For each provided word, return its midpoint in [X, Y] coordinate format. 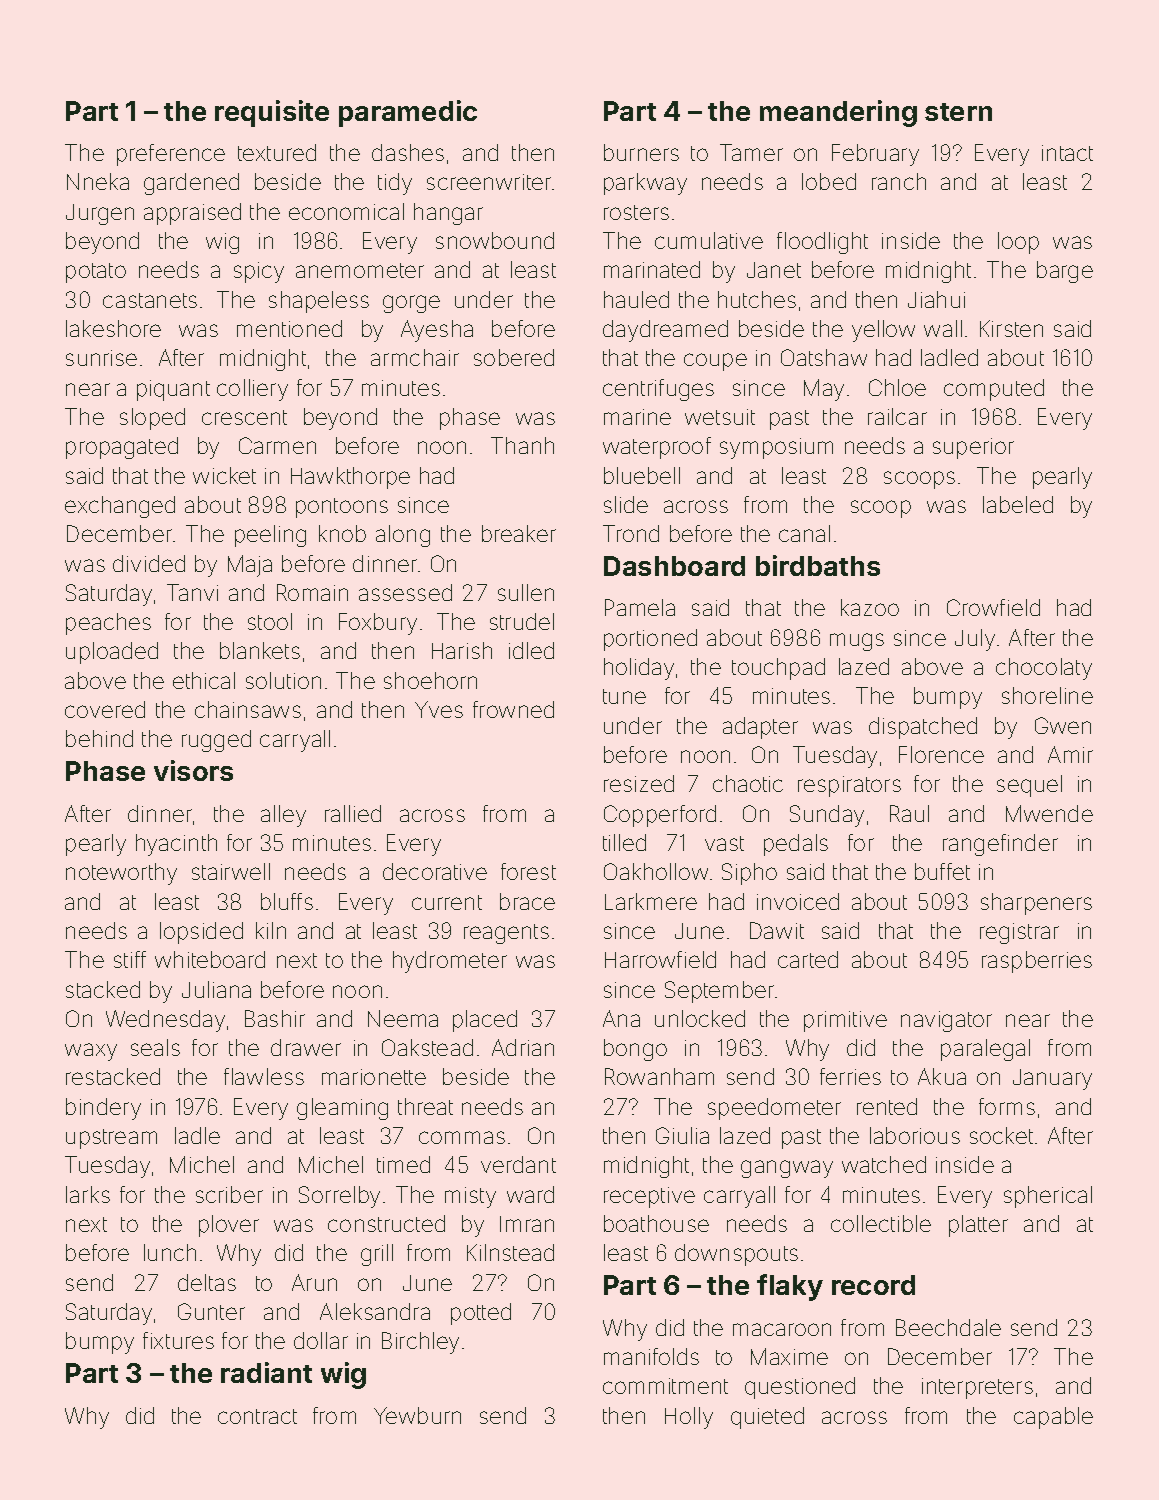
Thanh [522, 445]
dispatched [923, 728]
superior [973, 448]
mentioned [289, 328]
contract [257, 1416]
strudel [522, 621]
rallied [353, 813]
